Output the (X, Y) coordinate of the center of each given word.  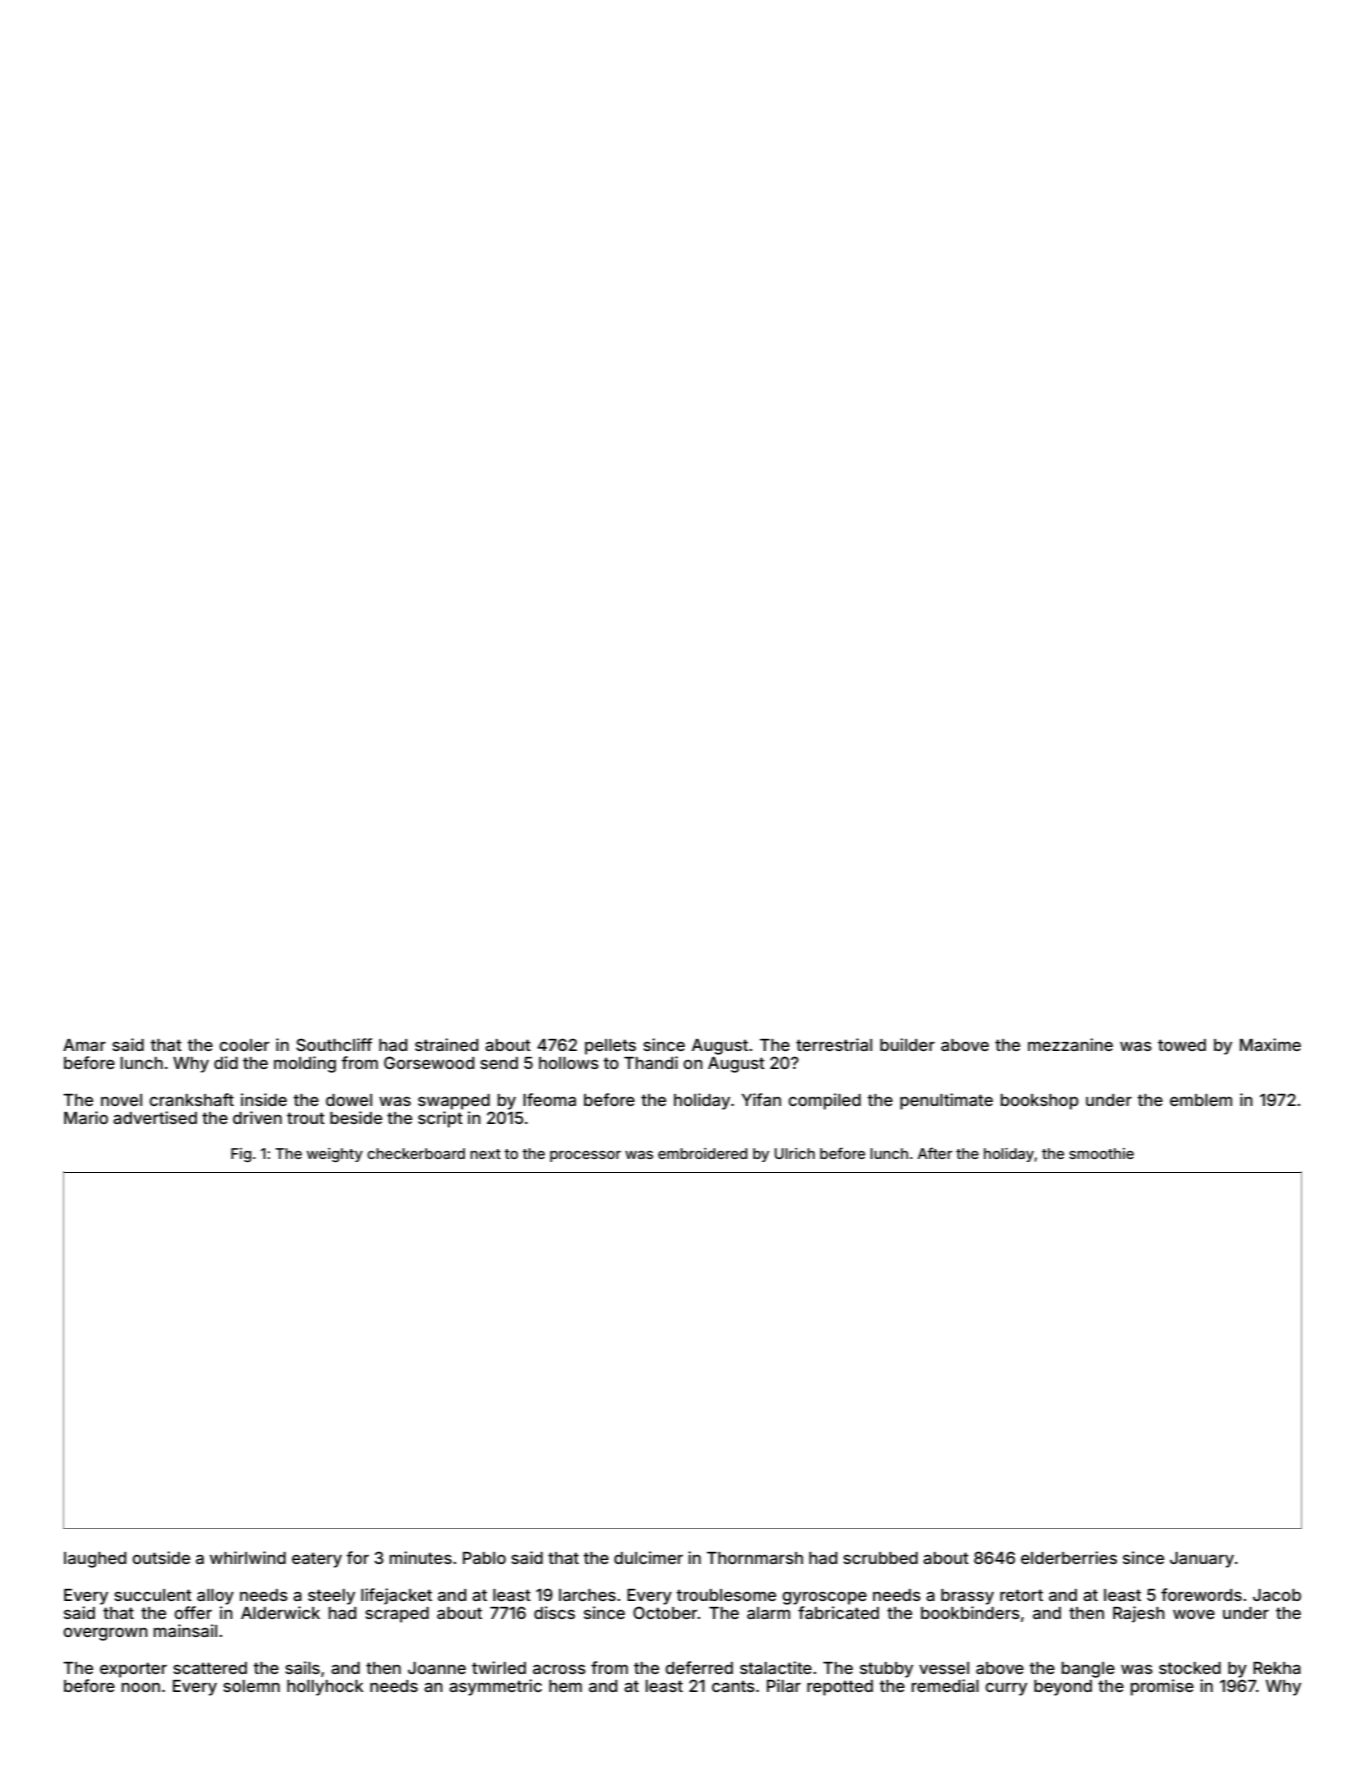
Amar (84, 1045)
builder (907, 1044)
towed (1182, 1045)
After (935, 1153)
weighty (335, 1155)
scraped (397, 1615)
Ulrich (795, 1153)
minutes (421, 1557)
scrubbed (880, 1558)
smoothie (1101, 1153)
